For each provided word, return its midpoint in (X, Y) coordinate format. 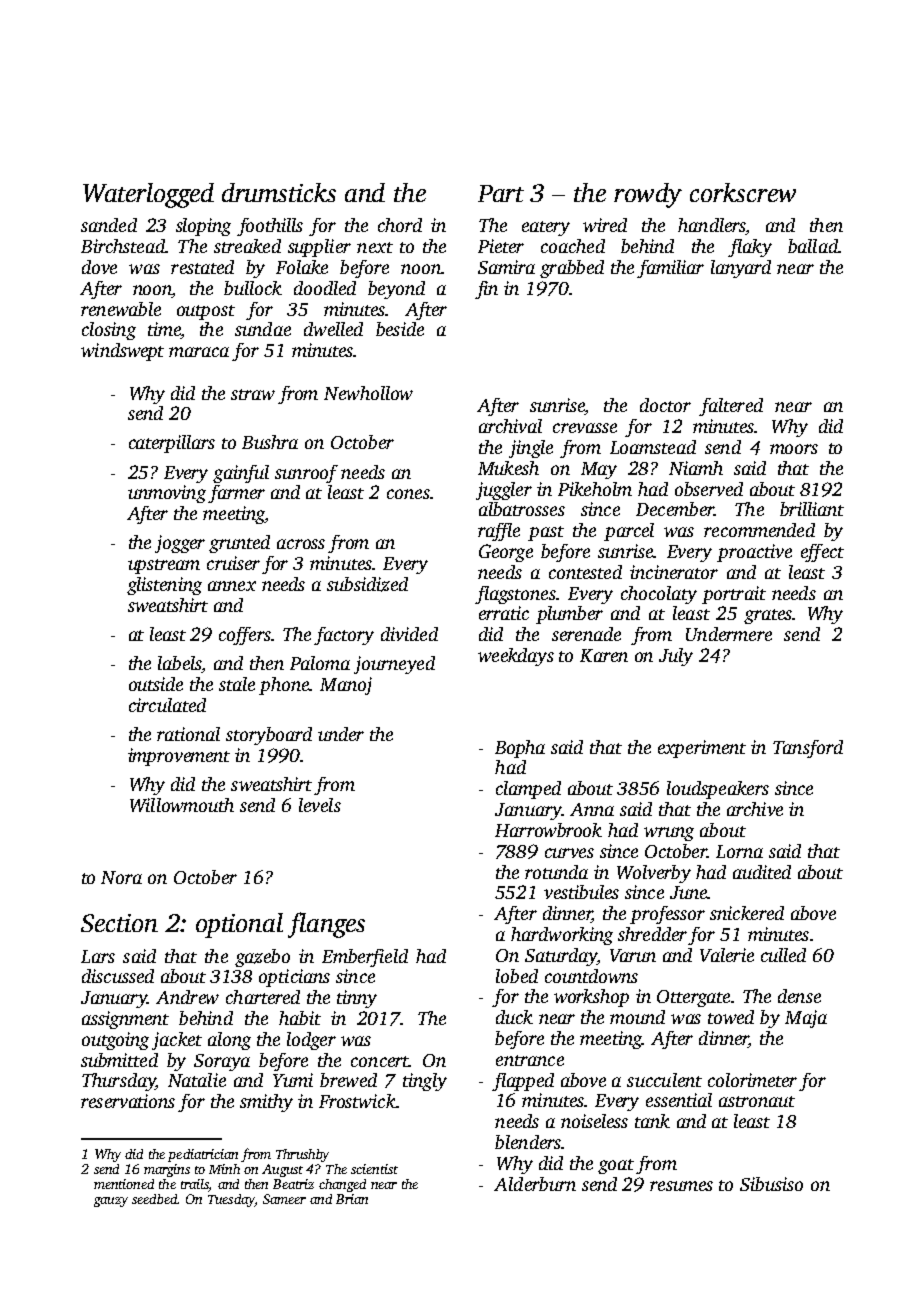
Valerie (727, 955)
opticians (294, 978)
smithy (266, 1103)
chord (400, 225)
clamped (528, 790)
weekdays (516, 657)
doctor (665, 405)
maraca (199, 352)
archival (510, 426)
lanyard (741, 269)
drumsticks (279, 192)
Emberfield (365, 958)
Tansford (808, 749)
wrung (669, 834)
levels (320, 805)
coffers (245, 636)
